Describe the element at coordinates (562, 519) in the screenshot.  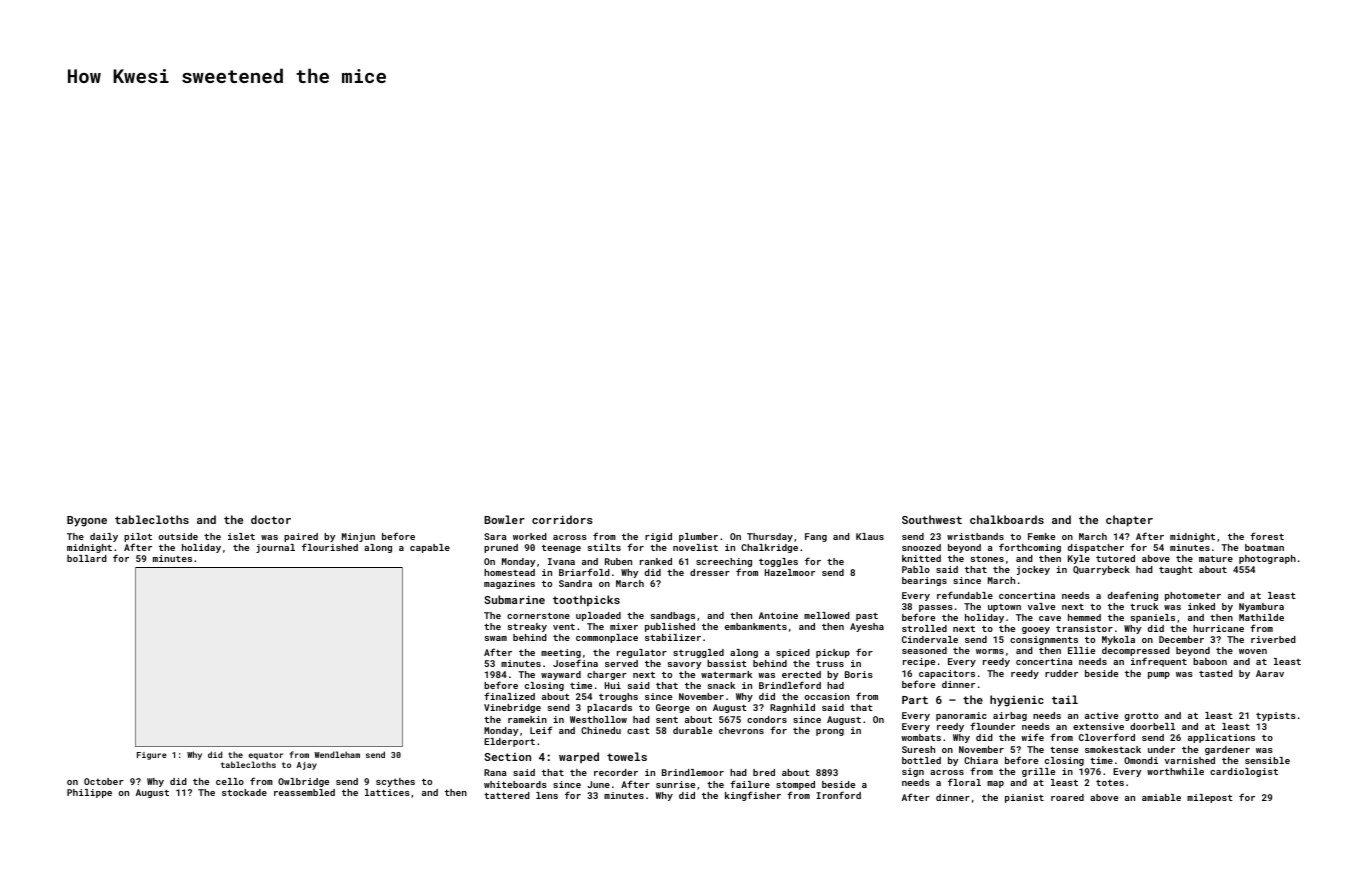
I see `corridors` at that location.
